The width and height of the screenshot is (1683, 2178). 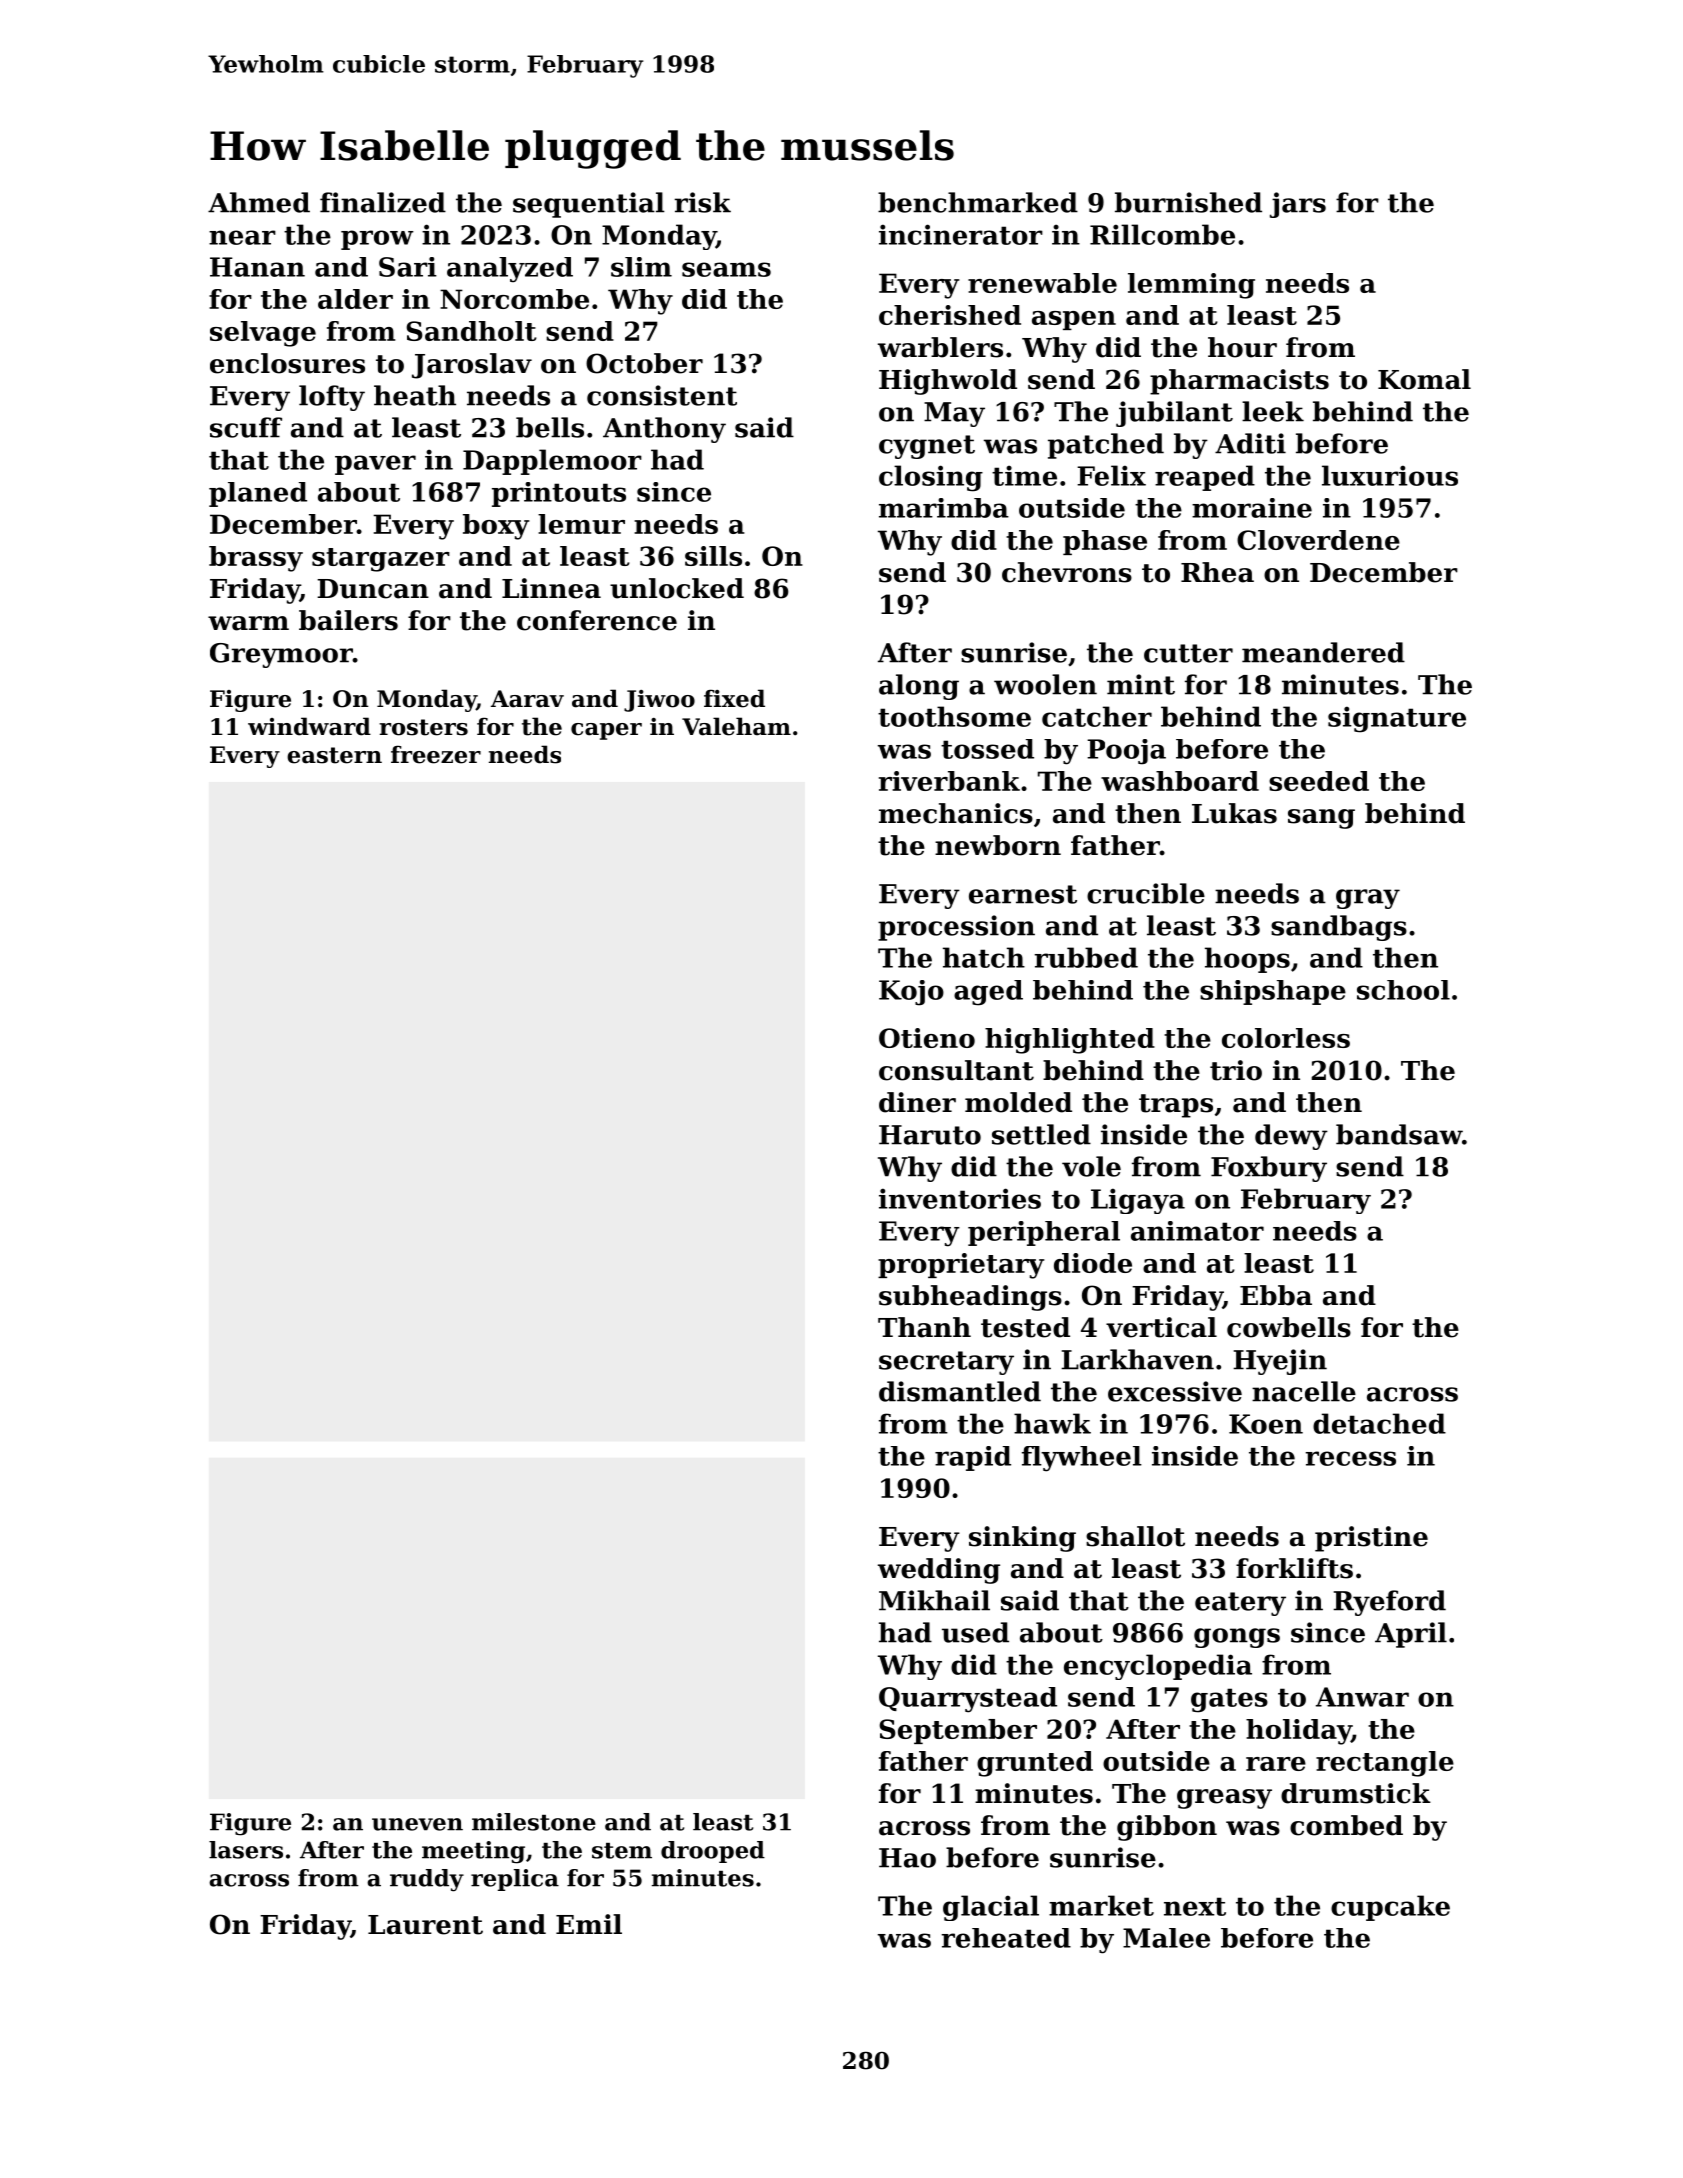 What do you see at coordinates (924, 1327) in the screenshot?
I see `Thanh` at bounding box center [924, 1327].
